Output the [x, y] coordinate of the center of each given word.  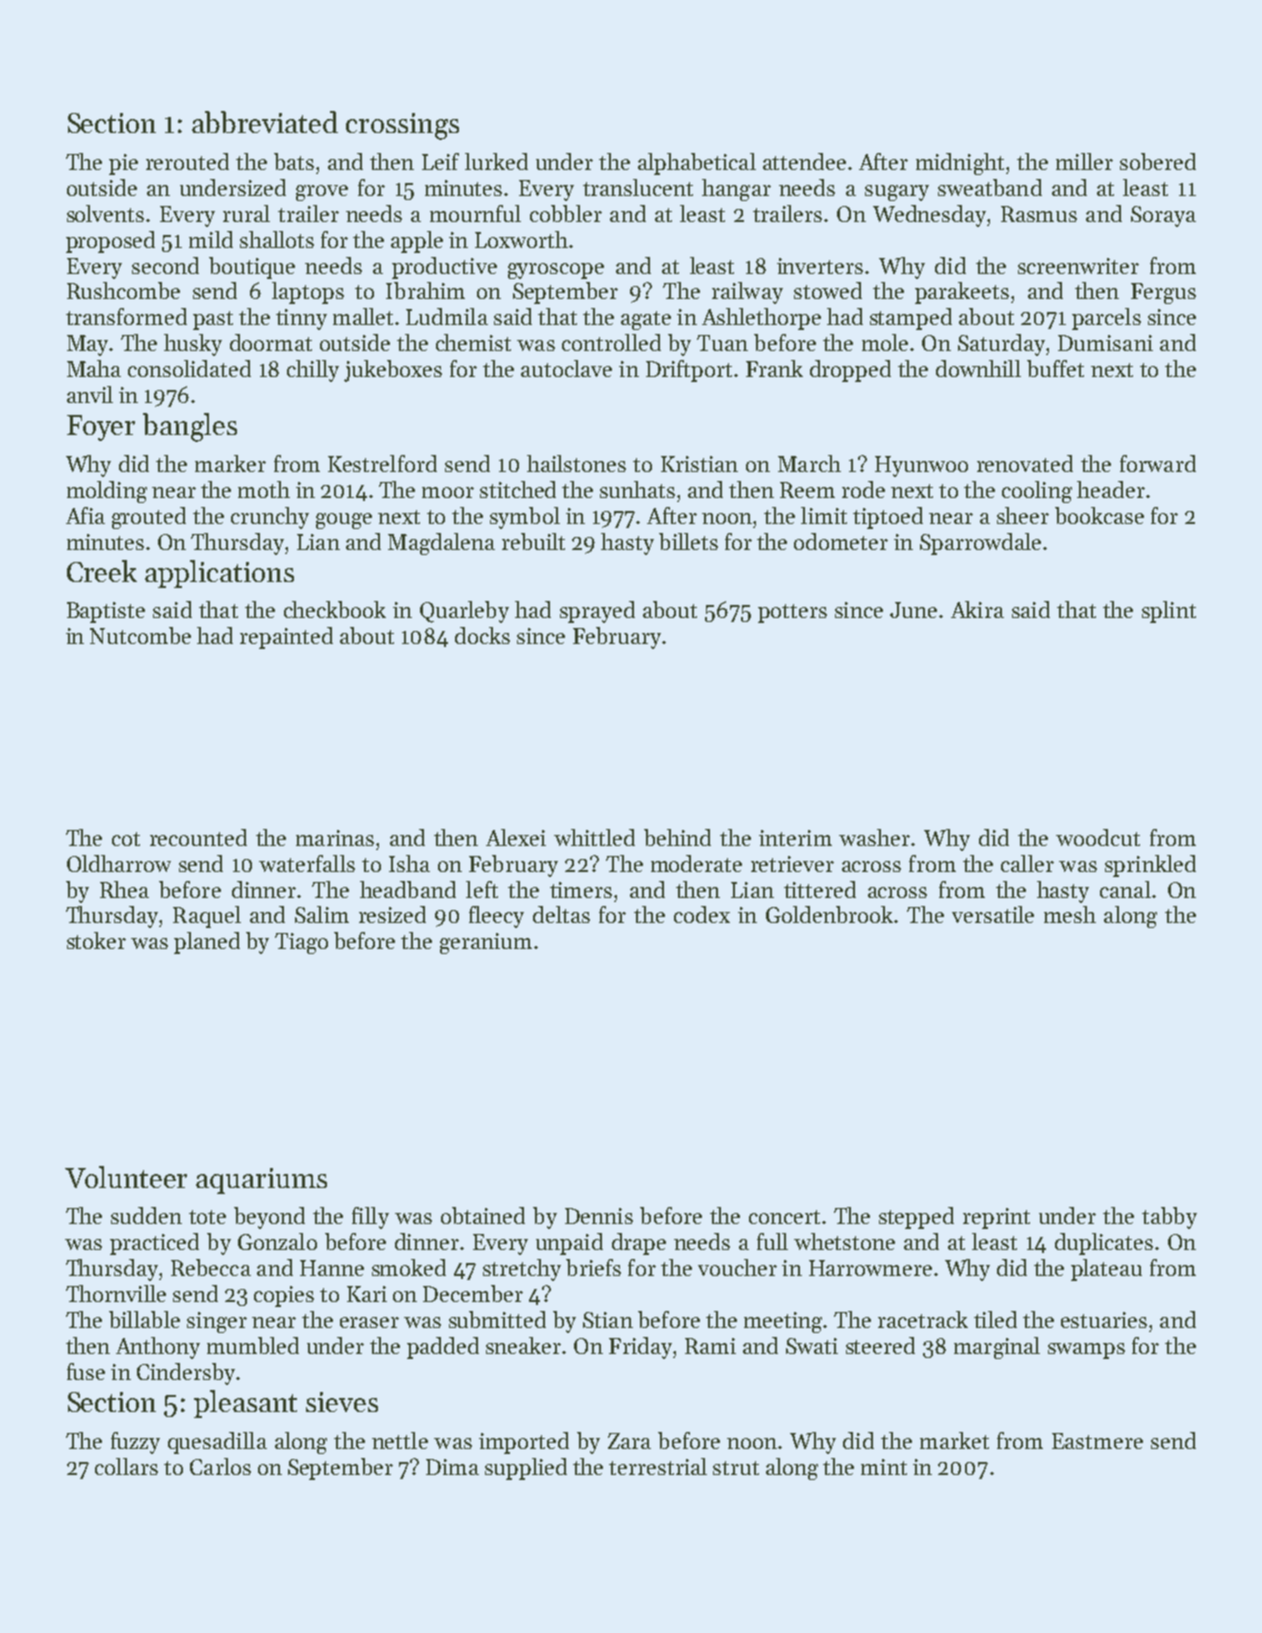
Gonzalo [277, 1241]
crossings [402, 126]
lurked [496, 161]
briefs [593, 1267]
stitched [518, 489]
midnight [960, 164]
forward [1158, 463]
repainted [286, 638]
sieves [342, 1402]
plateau [1106, 1270]
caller [1027, 863]
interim [795, 838]
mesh [1070, 914]
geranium [486, 943]
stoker [96, 940]
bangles [190, 427]
